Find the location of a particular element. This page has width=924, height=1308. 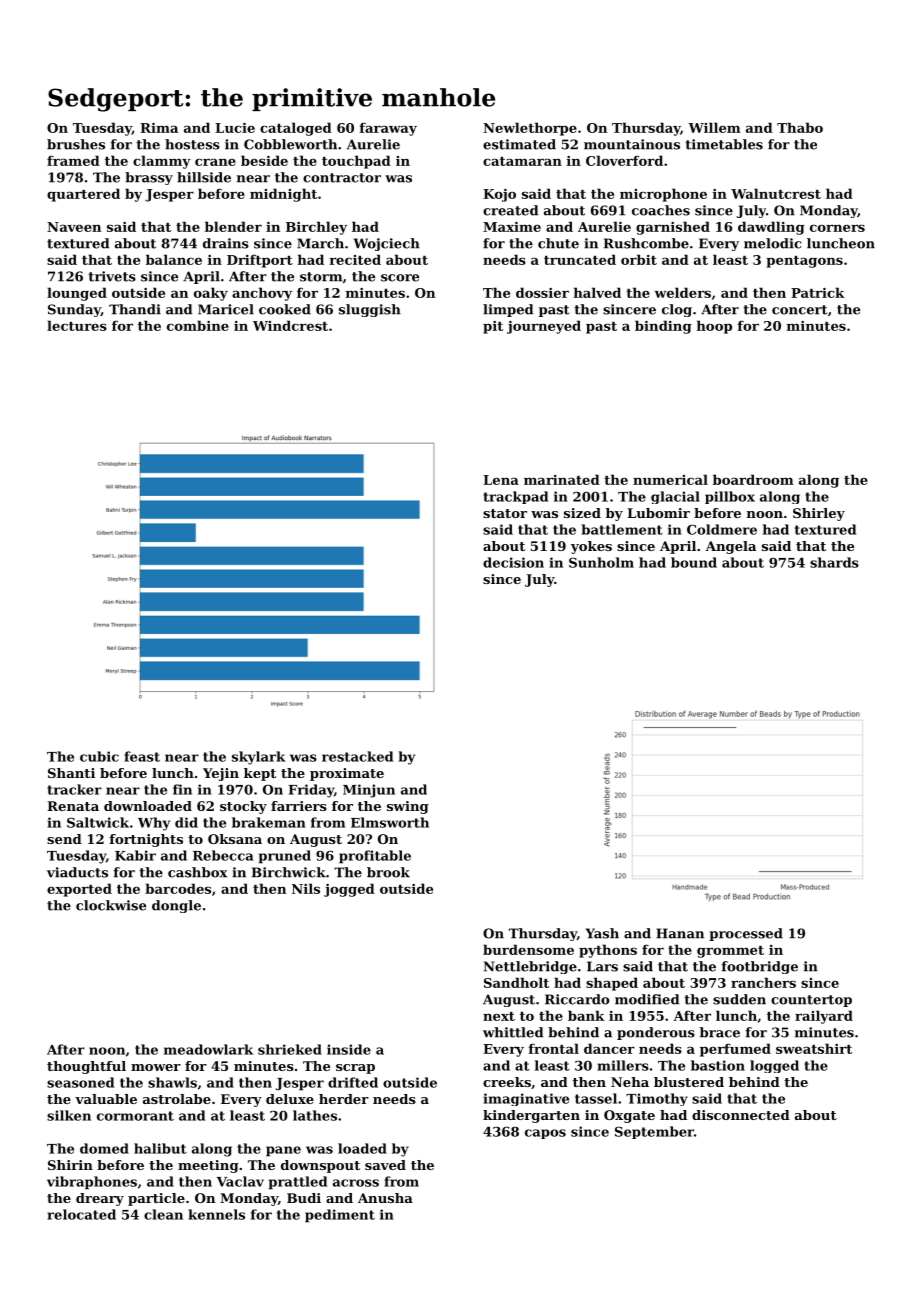

swing is located at coordinates (408, 807).
